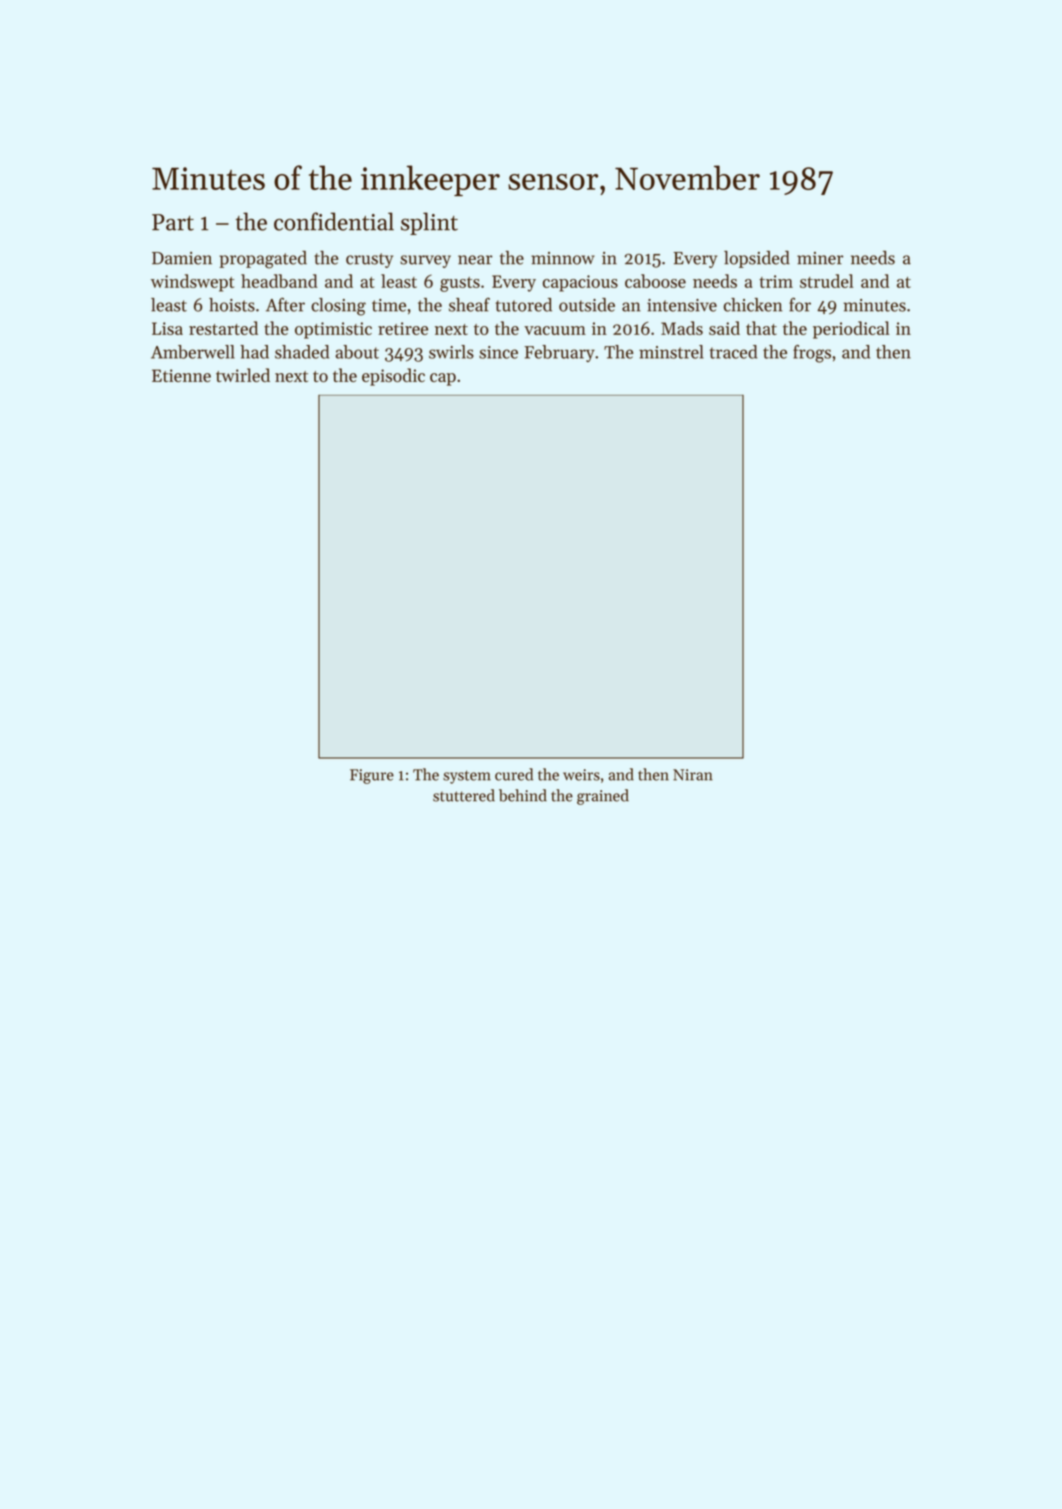 The image size is (1062, 1509). What do you see at coordinates (514, 774) in the document?
I see `cured` at bounding box center [514, 774].
